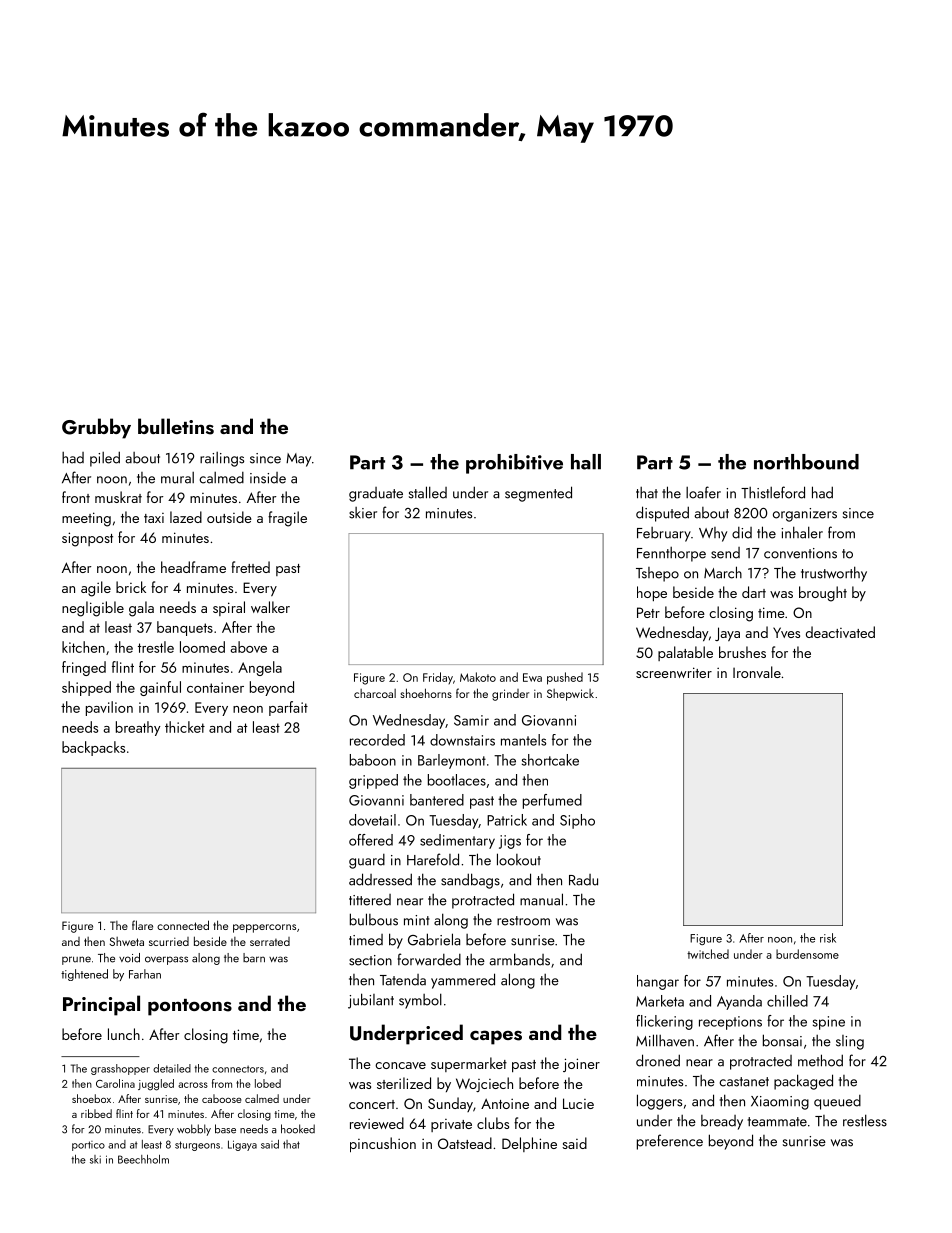  I want to click on Grubby, so click(96, 428).
